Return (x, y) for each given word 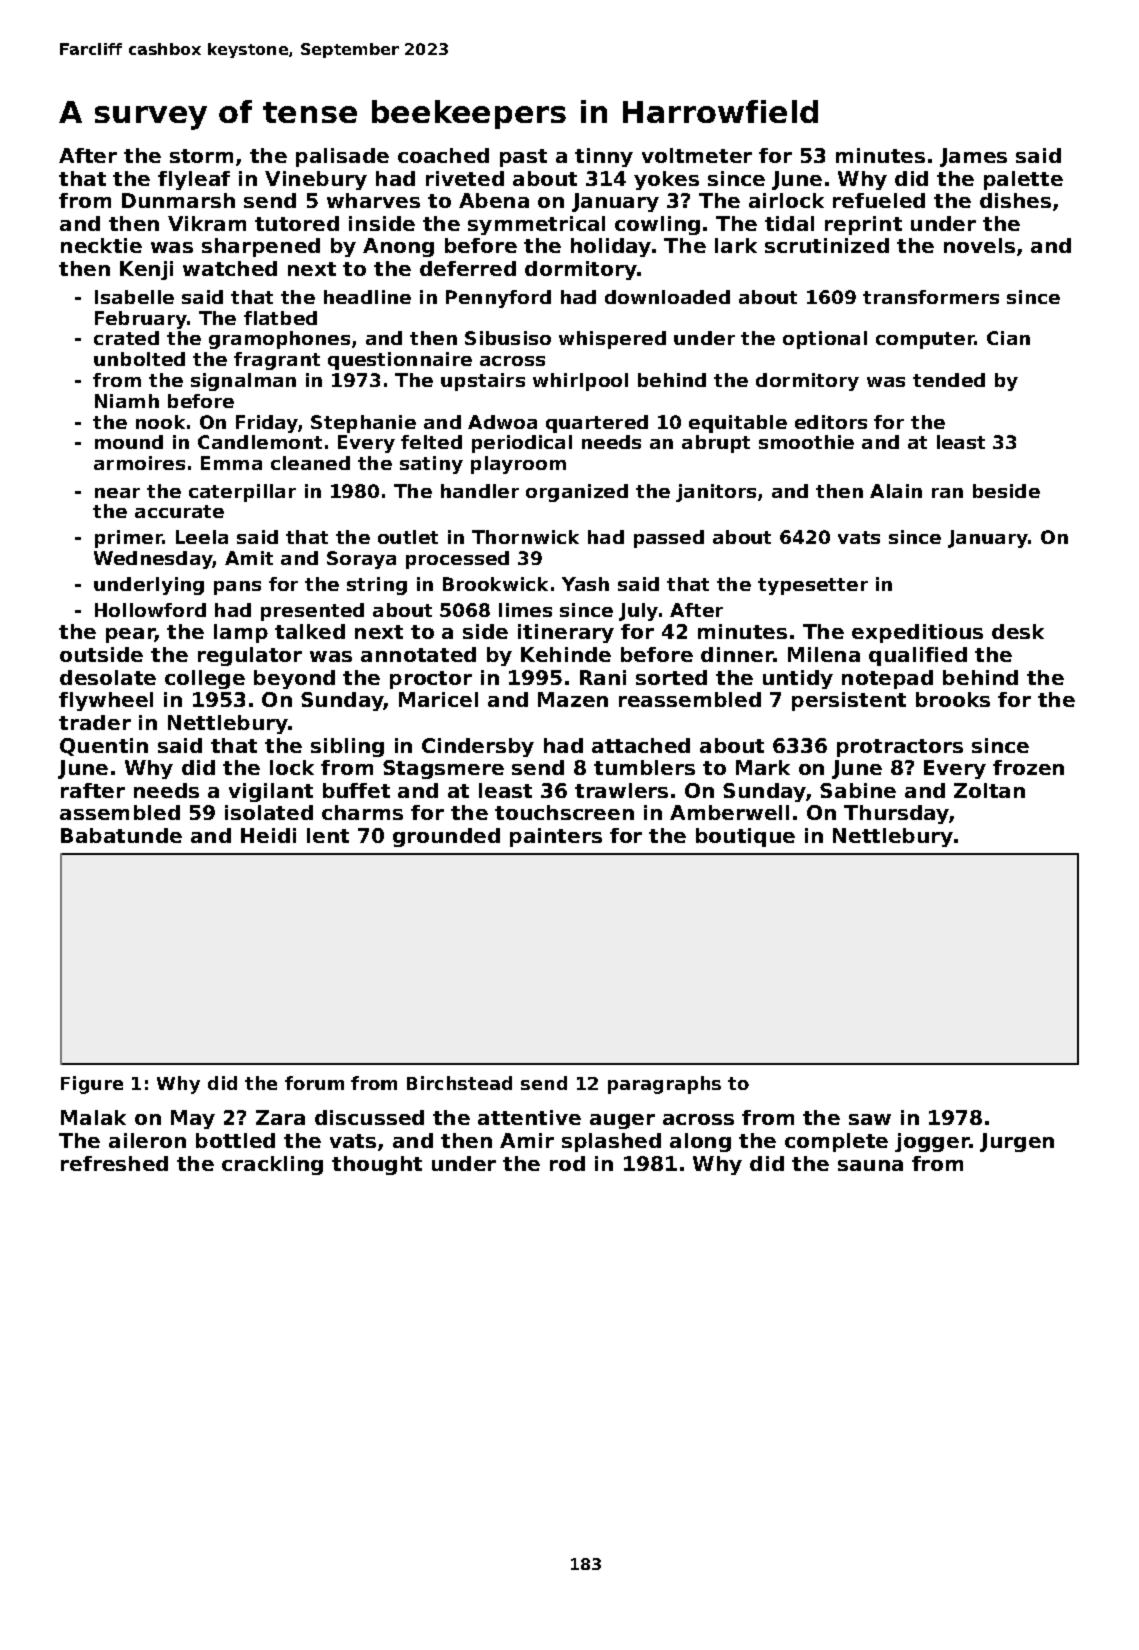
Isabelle (134, 297)
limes (525, 610)
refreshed (114, 1163)
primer (129, 539)
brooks (953, 699)
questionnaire (400, 361)
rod (567, 1163)
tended (949, 380)
